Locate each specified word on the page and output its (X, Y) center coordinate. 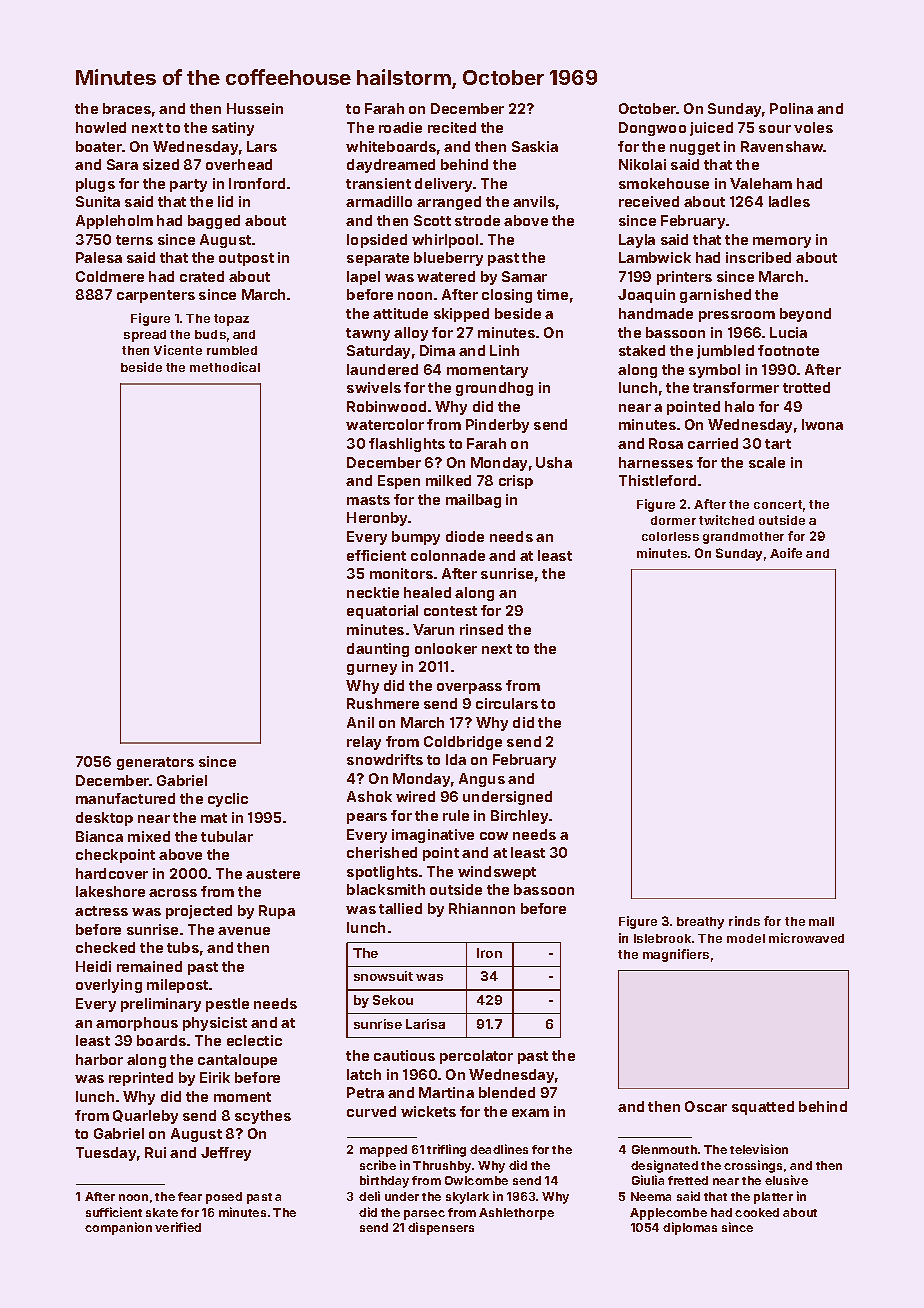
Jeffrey (226, 1154)
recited (452, 127)
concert (778, 504)
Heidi (93, 966)
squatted (763, 1108)
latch (364, 1074)
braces (127, 108)
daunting (378, 650)
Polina (791, 108)
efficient (376, 555)
